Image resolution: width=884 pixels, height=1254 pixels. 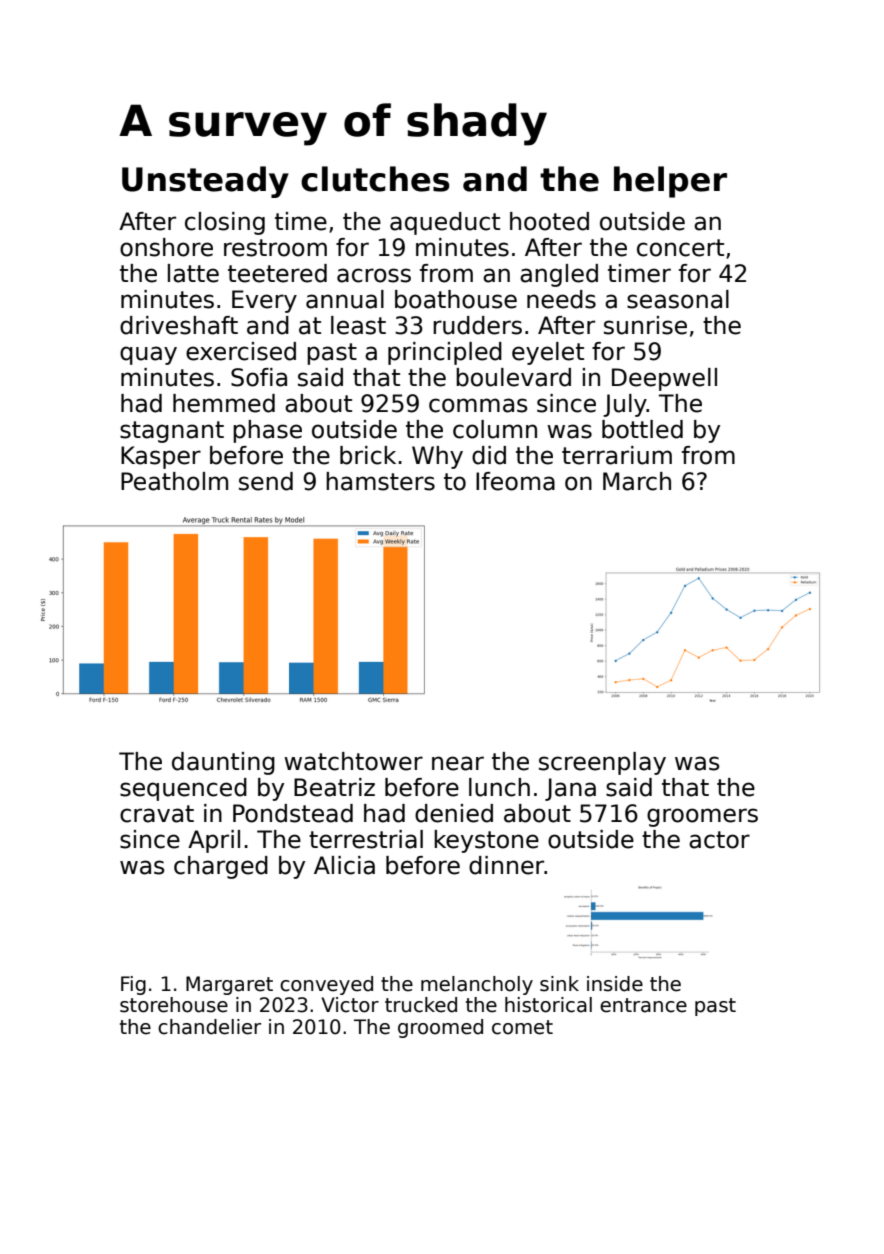 I want to click on entrance, so click(x=643, y=1005).
